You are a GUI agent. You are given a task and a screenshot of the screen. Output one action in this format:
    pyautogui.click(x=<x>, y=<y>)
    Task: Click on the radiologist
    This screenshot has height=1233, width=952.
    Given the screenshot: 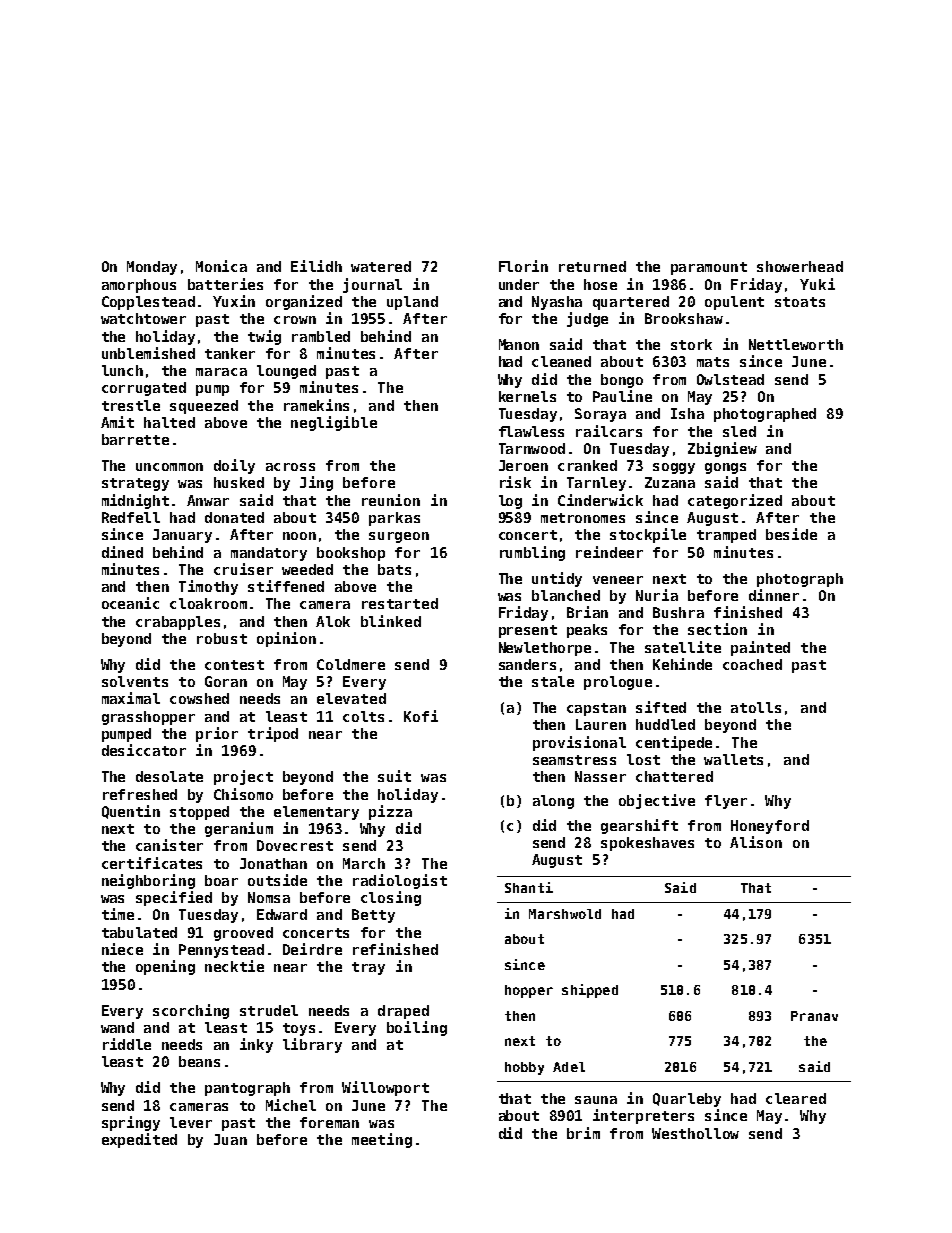 What is the action you would take?
    pyautogui.click(x=400, y=881)
